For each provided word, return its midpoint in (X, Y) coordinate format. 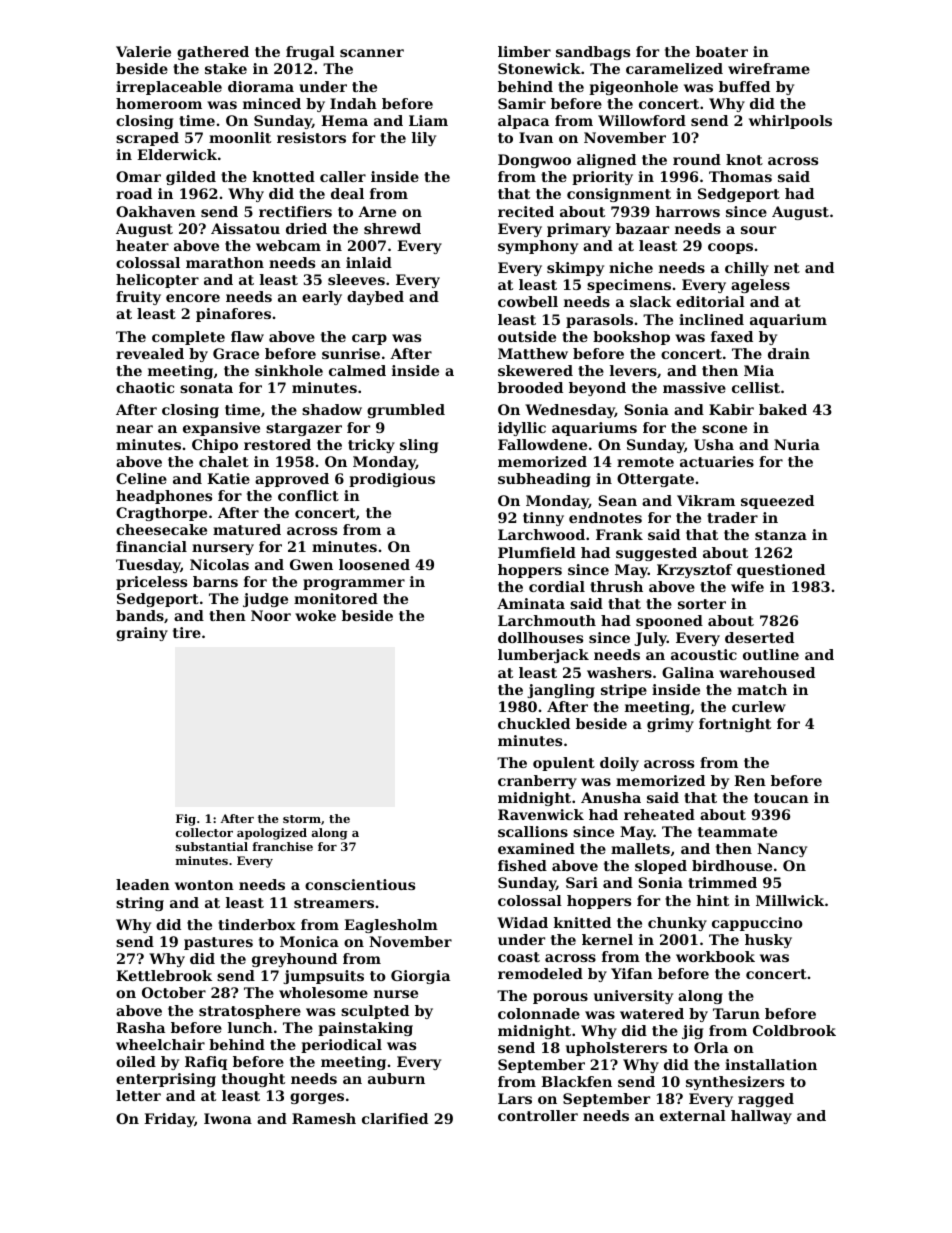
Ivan (536, 137)
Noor (271, 615)
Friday (169, 1120)
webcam (288, 245)
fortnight (735, 725)
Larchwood (541, 534)
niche (631, 267)
